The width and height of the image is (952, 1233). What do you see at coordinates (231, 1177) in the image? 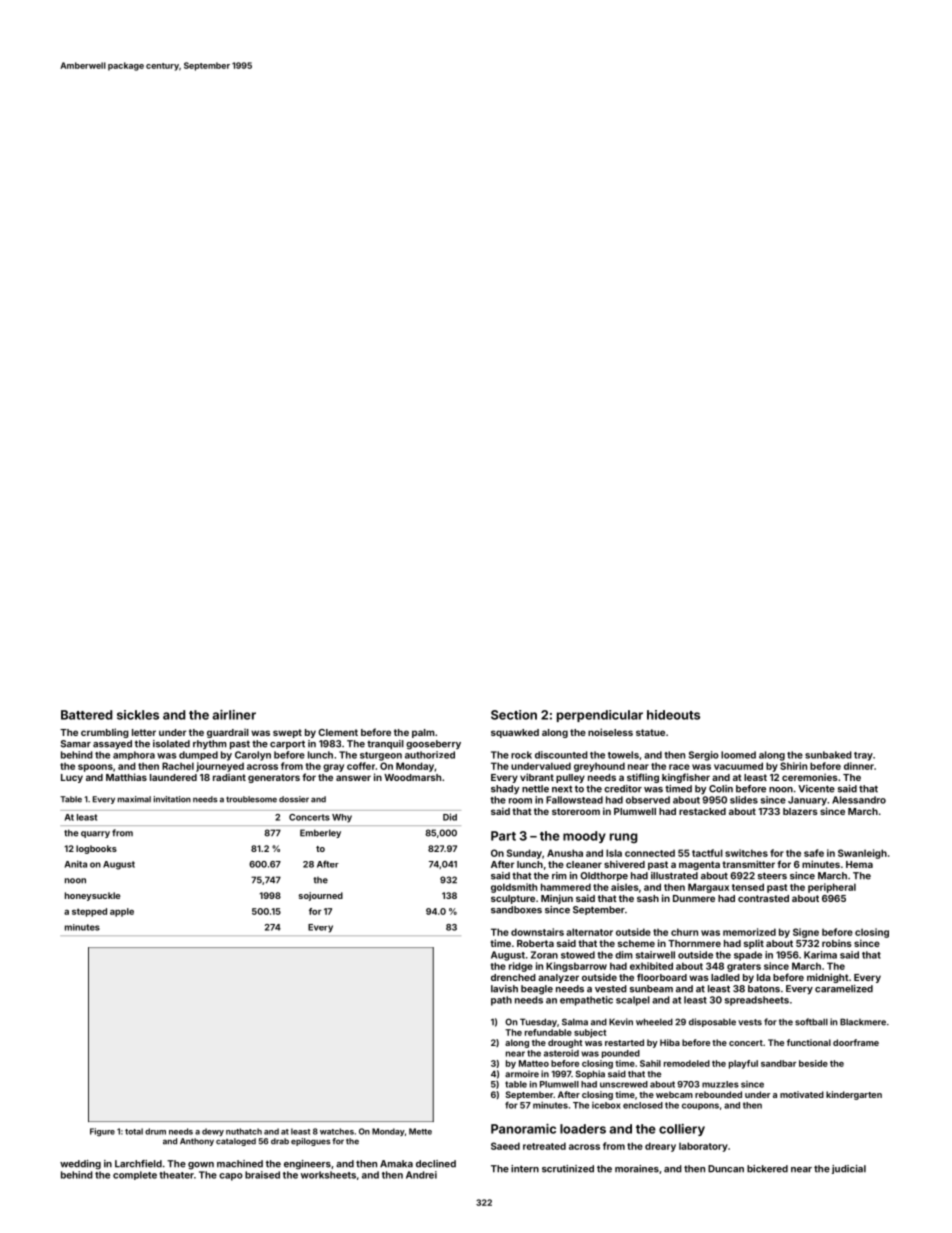
I see `capo` at bounding box center [231, 1177].
